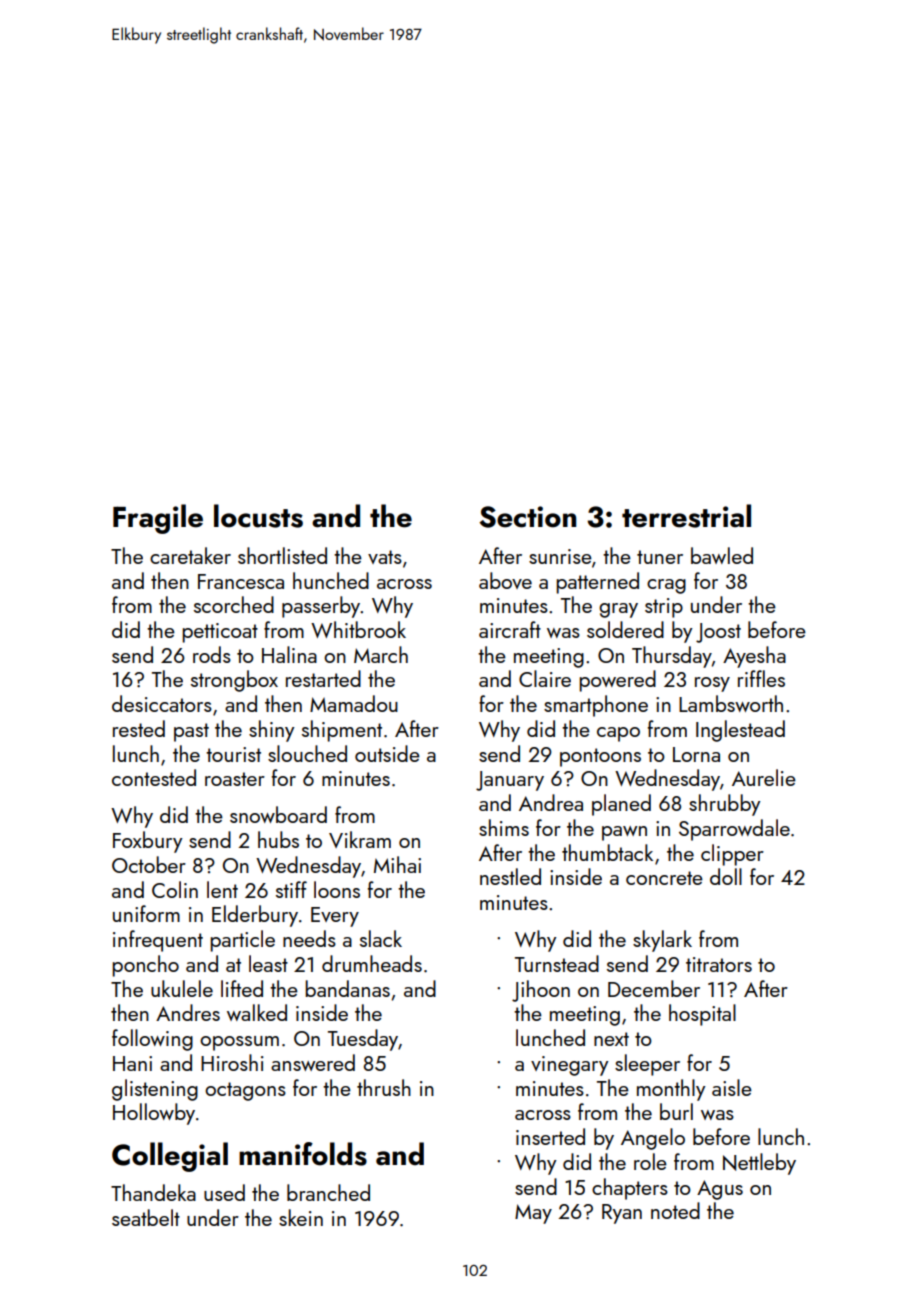 Image resolution: width=924 pixels, height=1314 pixels. What do you see at coordinates (381, 654) in the screenshot?
I see `March` at bounding box center [381, 654].
